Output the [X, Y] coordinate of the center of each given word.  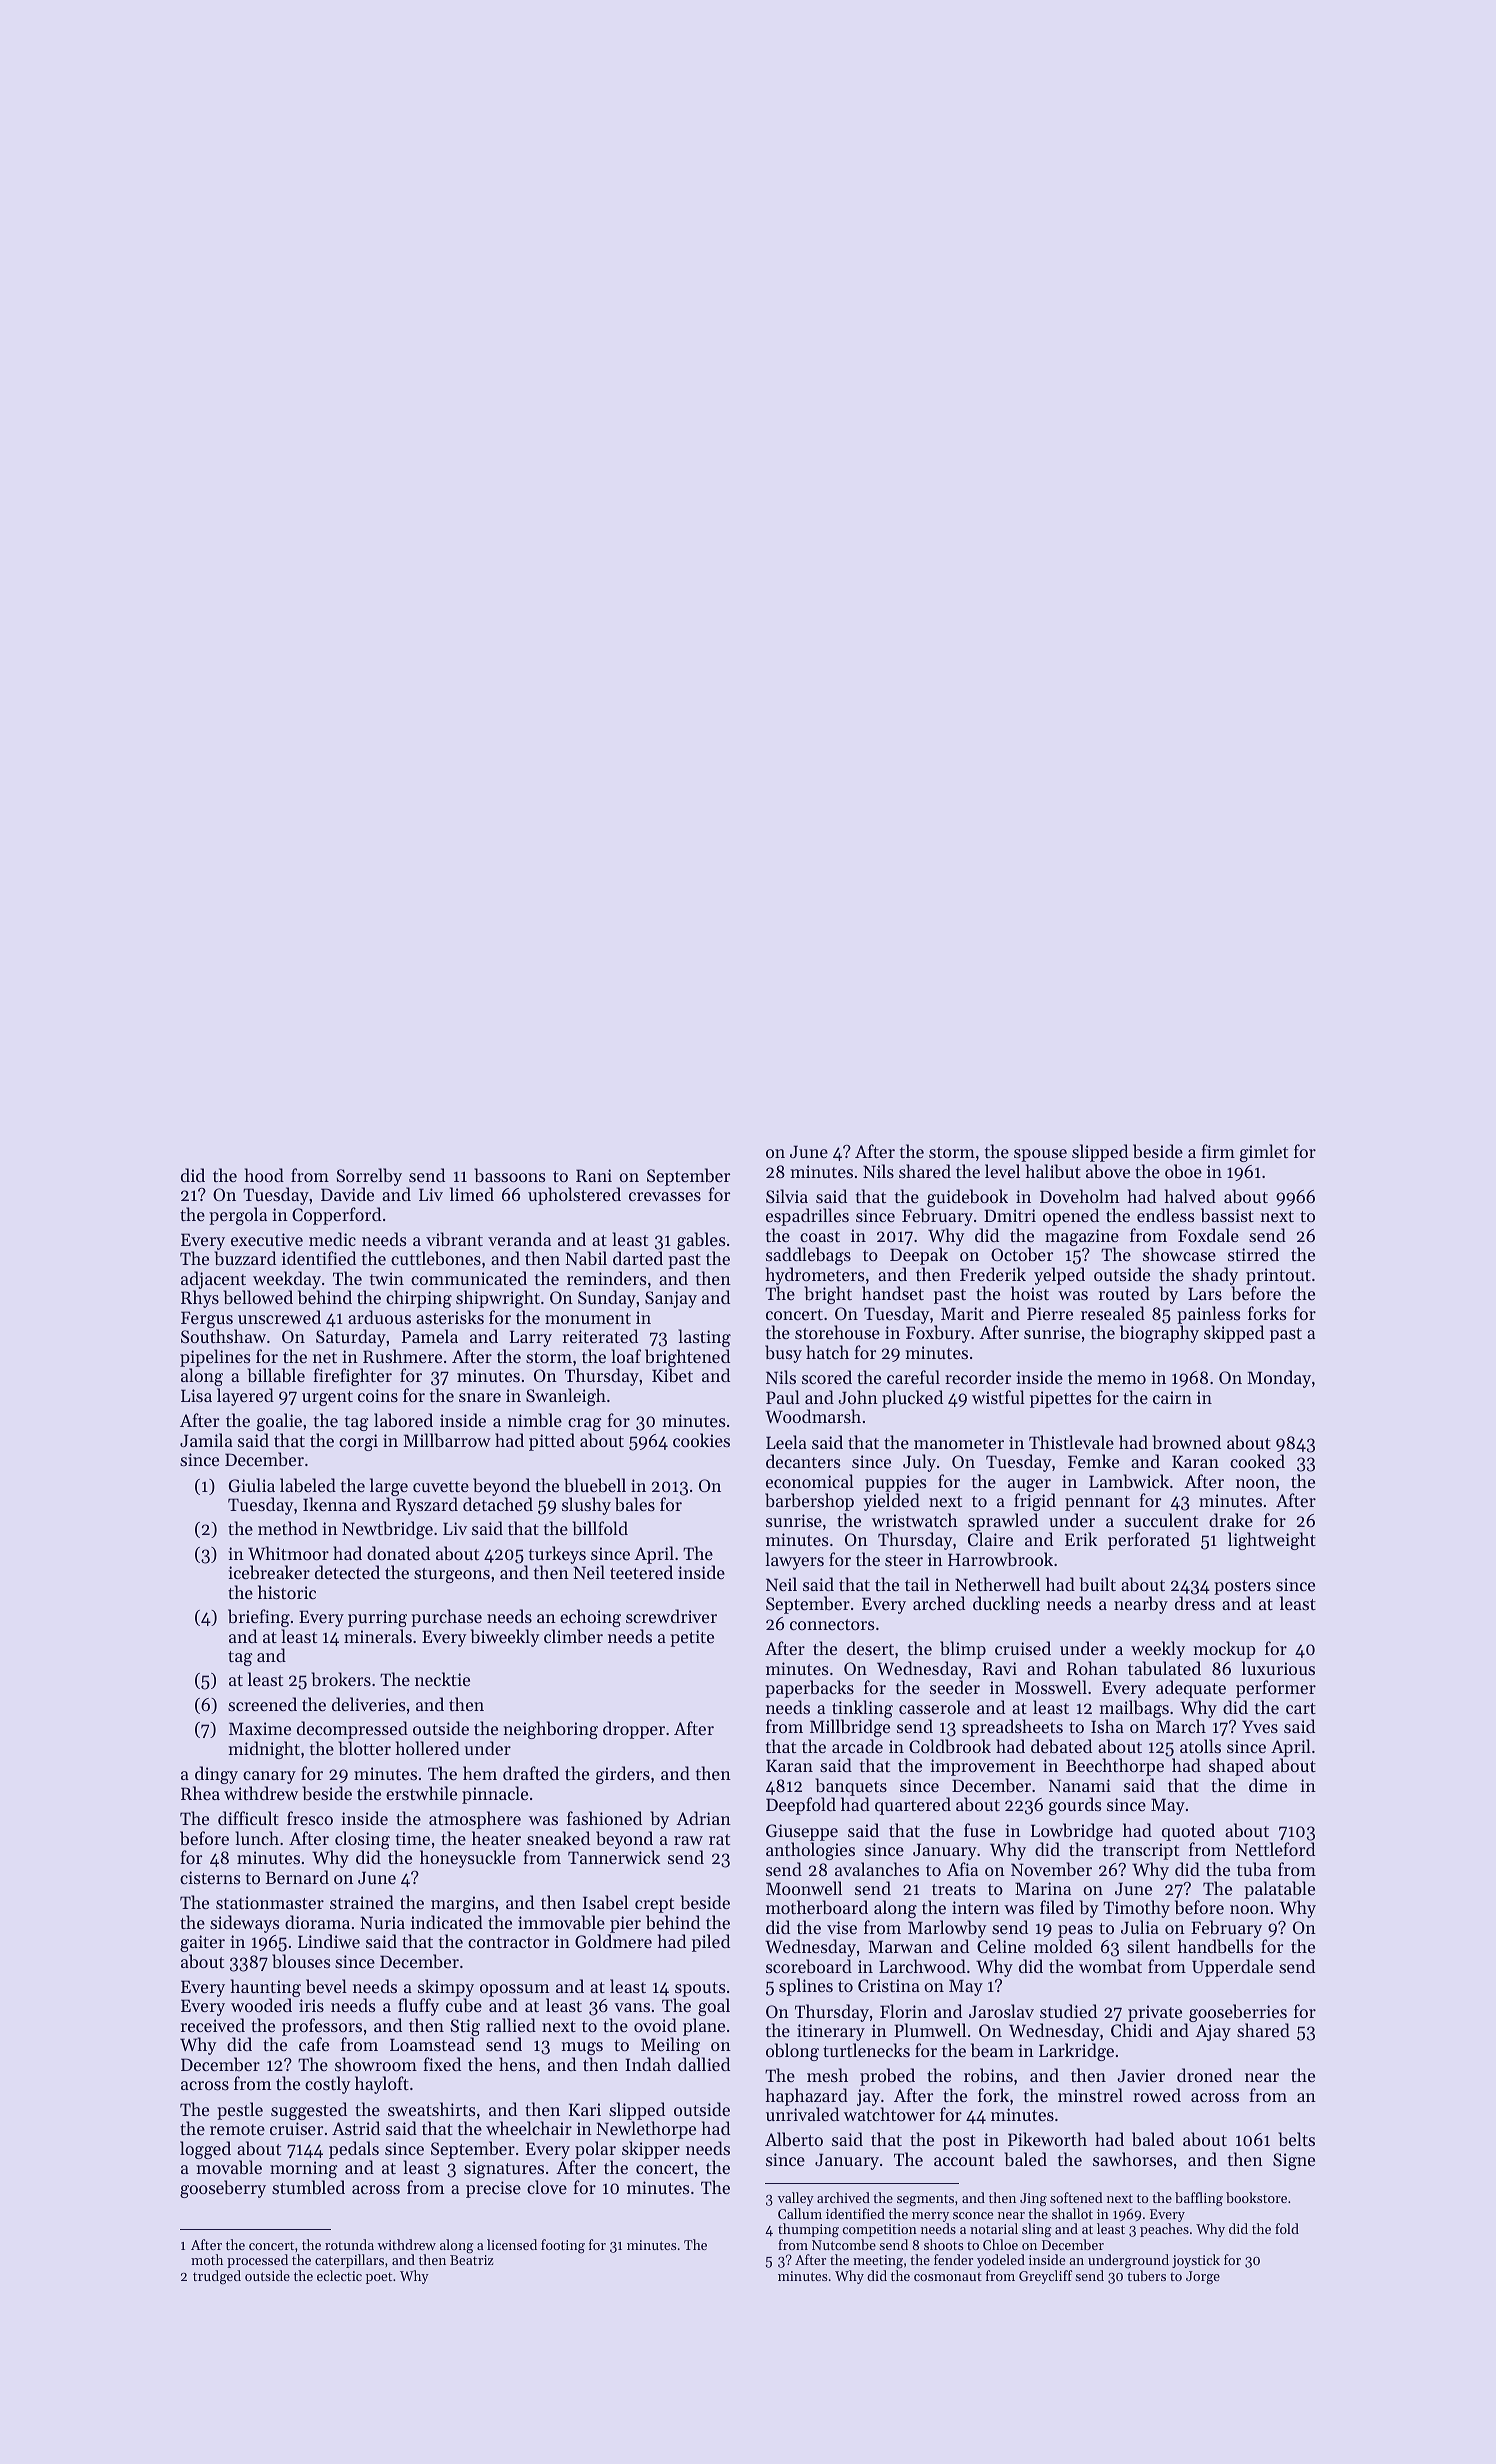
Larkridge [1076, 2052]
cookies [701, 1440]
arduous [379, 1317]
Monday [1279, 1379]
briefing [259, 1618]
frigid [1035, 1502]
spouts [700, 1989]
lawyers [794, 1561]
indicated [447, 1922]
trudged [217, 2277]
